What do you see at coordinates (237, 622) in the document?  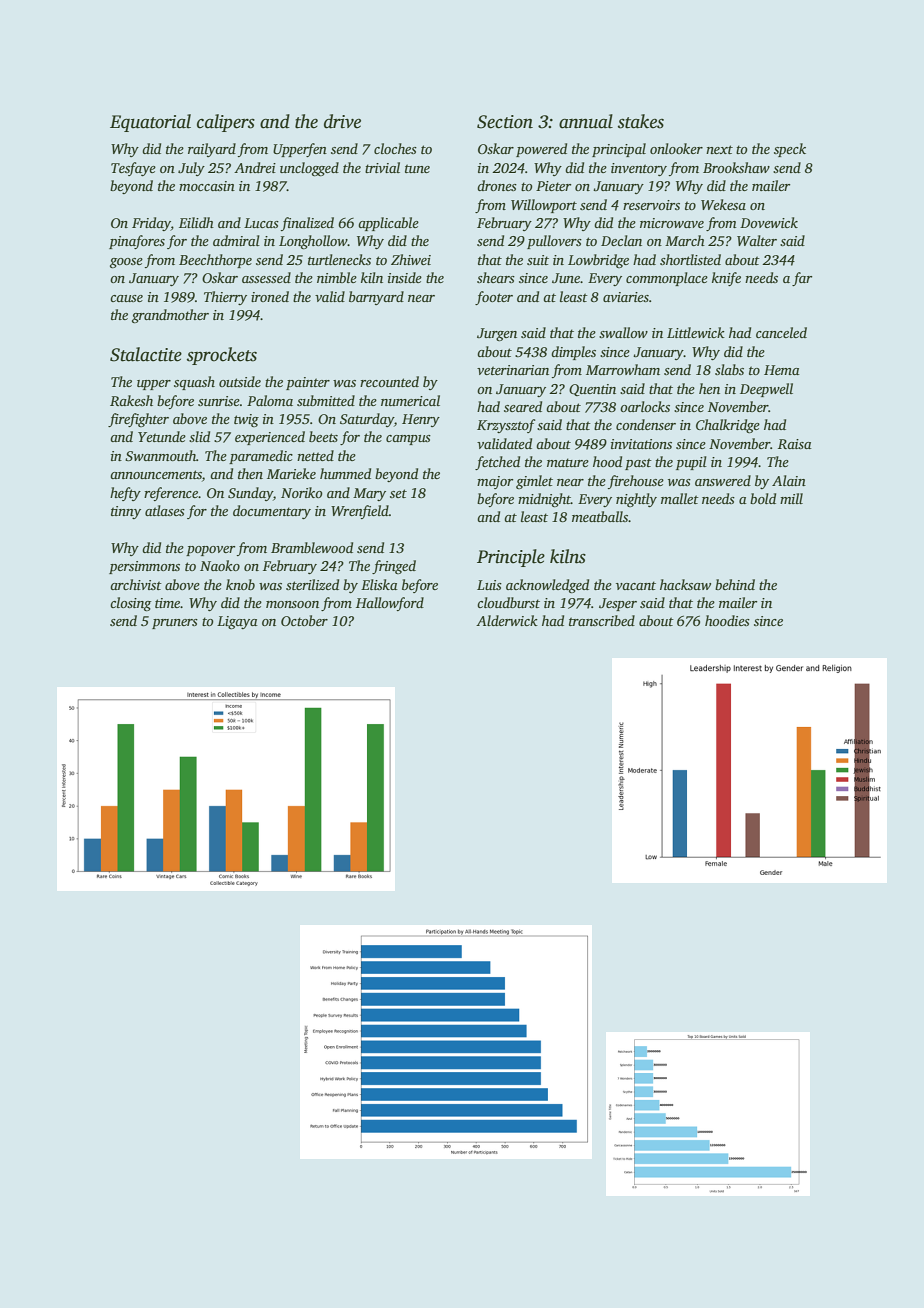 I see `Ligaya` at bounding box center [237, 622].
